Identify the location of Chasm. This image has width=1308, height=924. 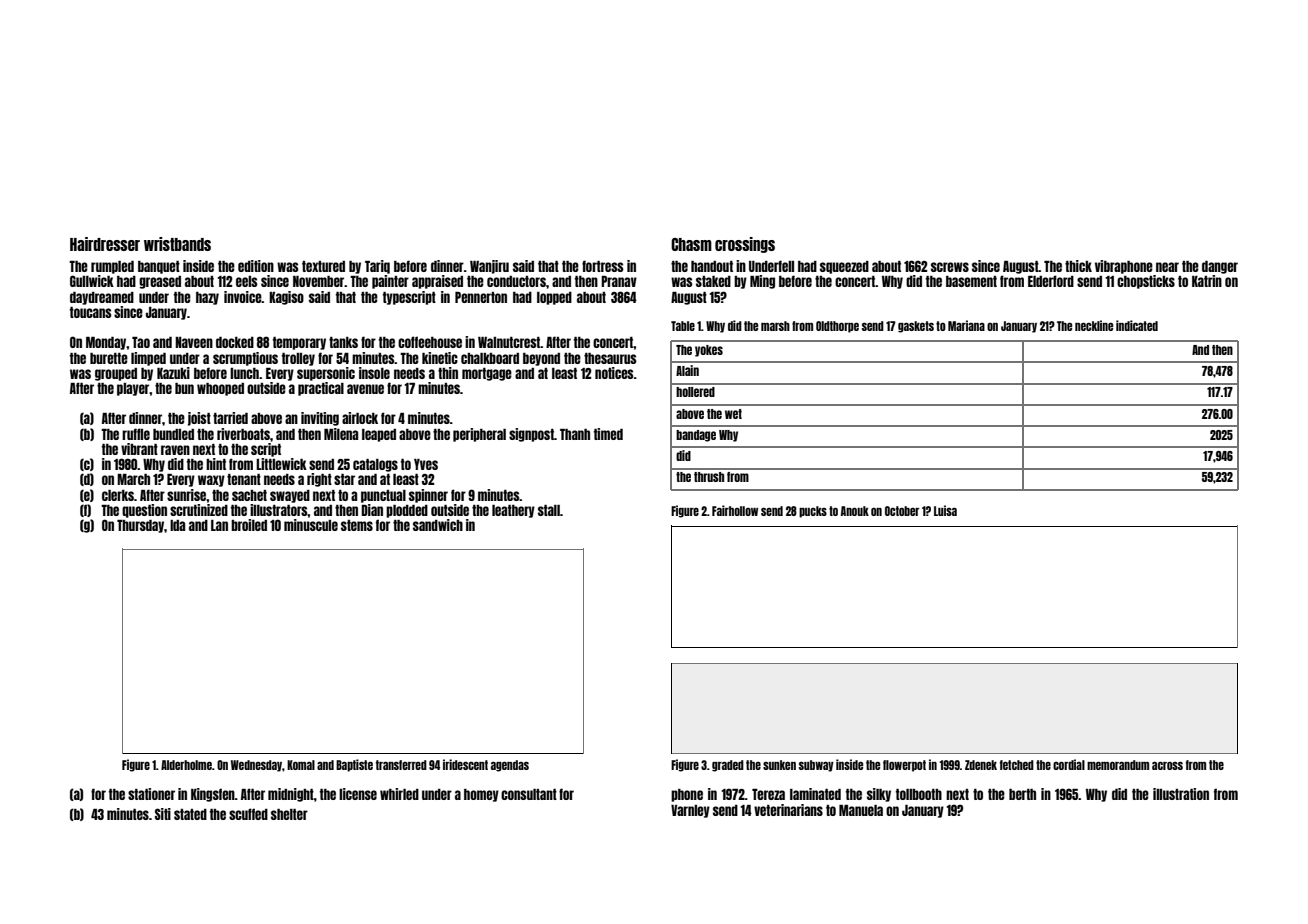
(691, 244).
